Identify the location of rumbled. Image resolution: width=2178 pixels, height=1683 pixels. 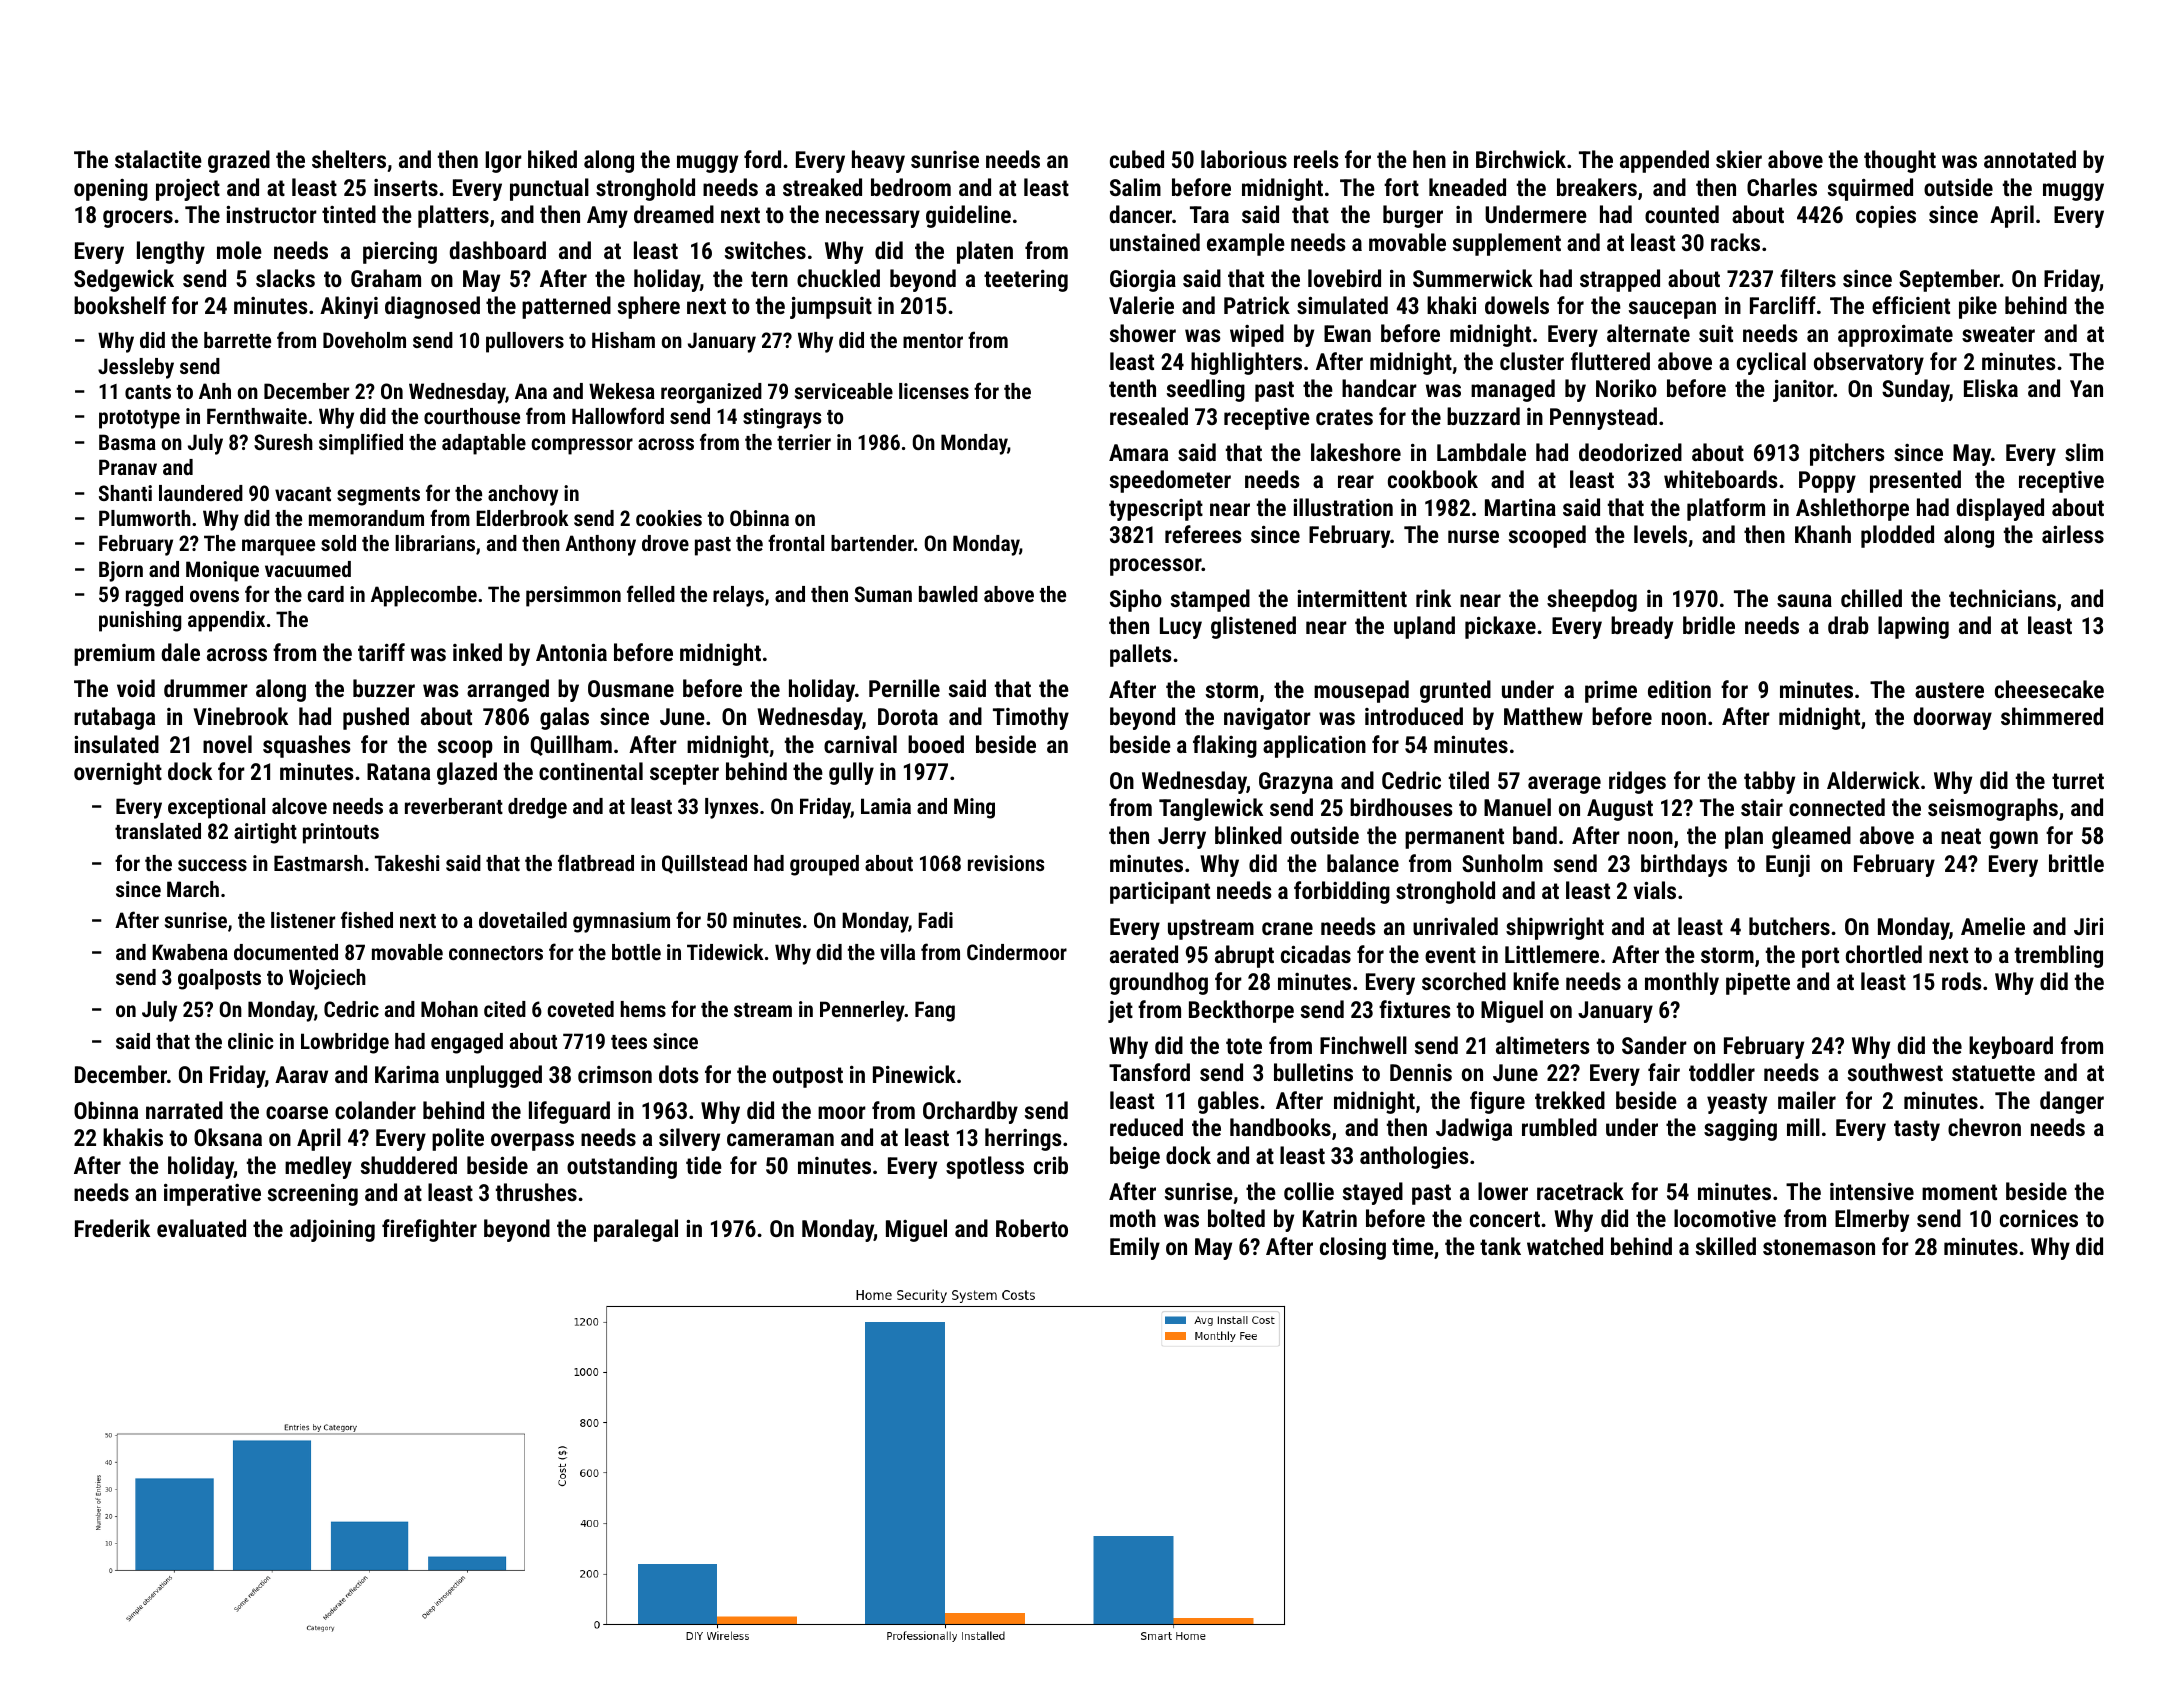
(1559, 1127).
